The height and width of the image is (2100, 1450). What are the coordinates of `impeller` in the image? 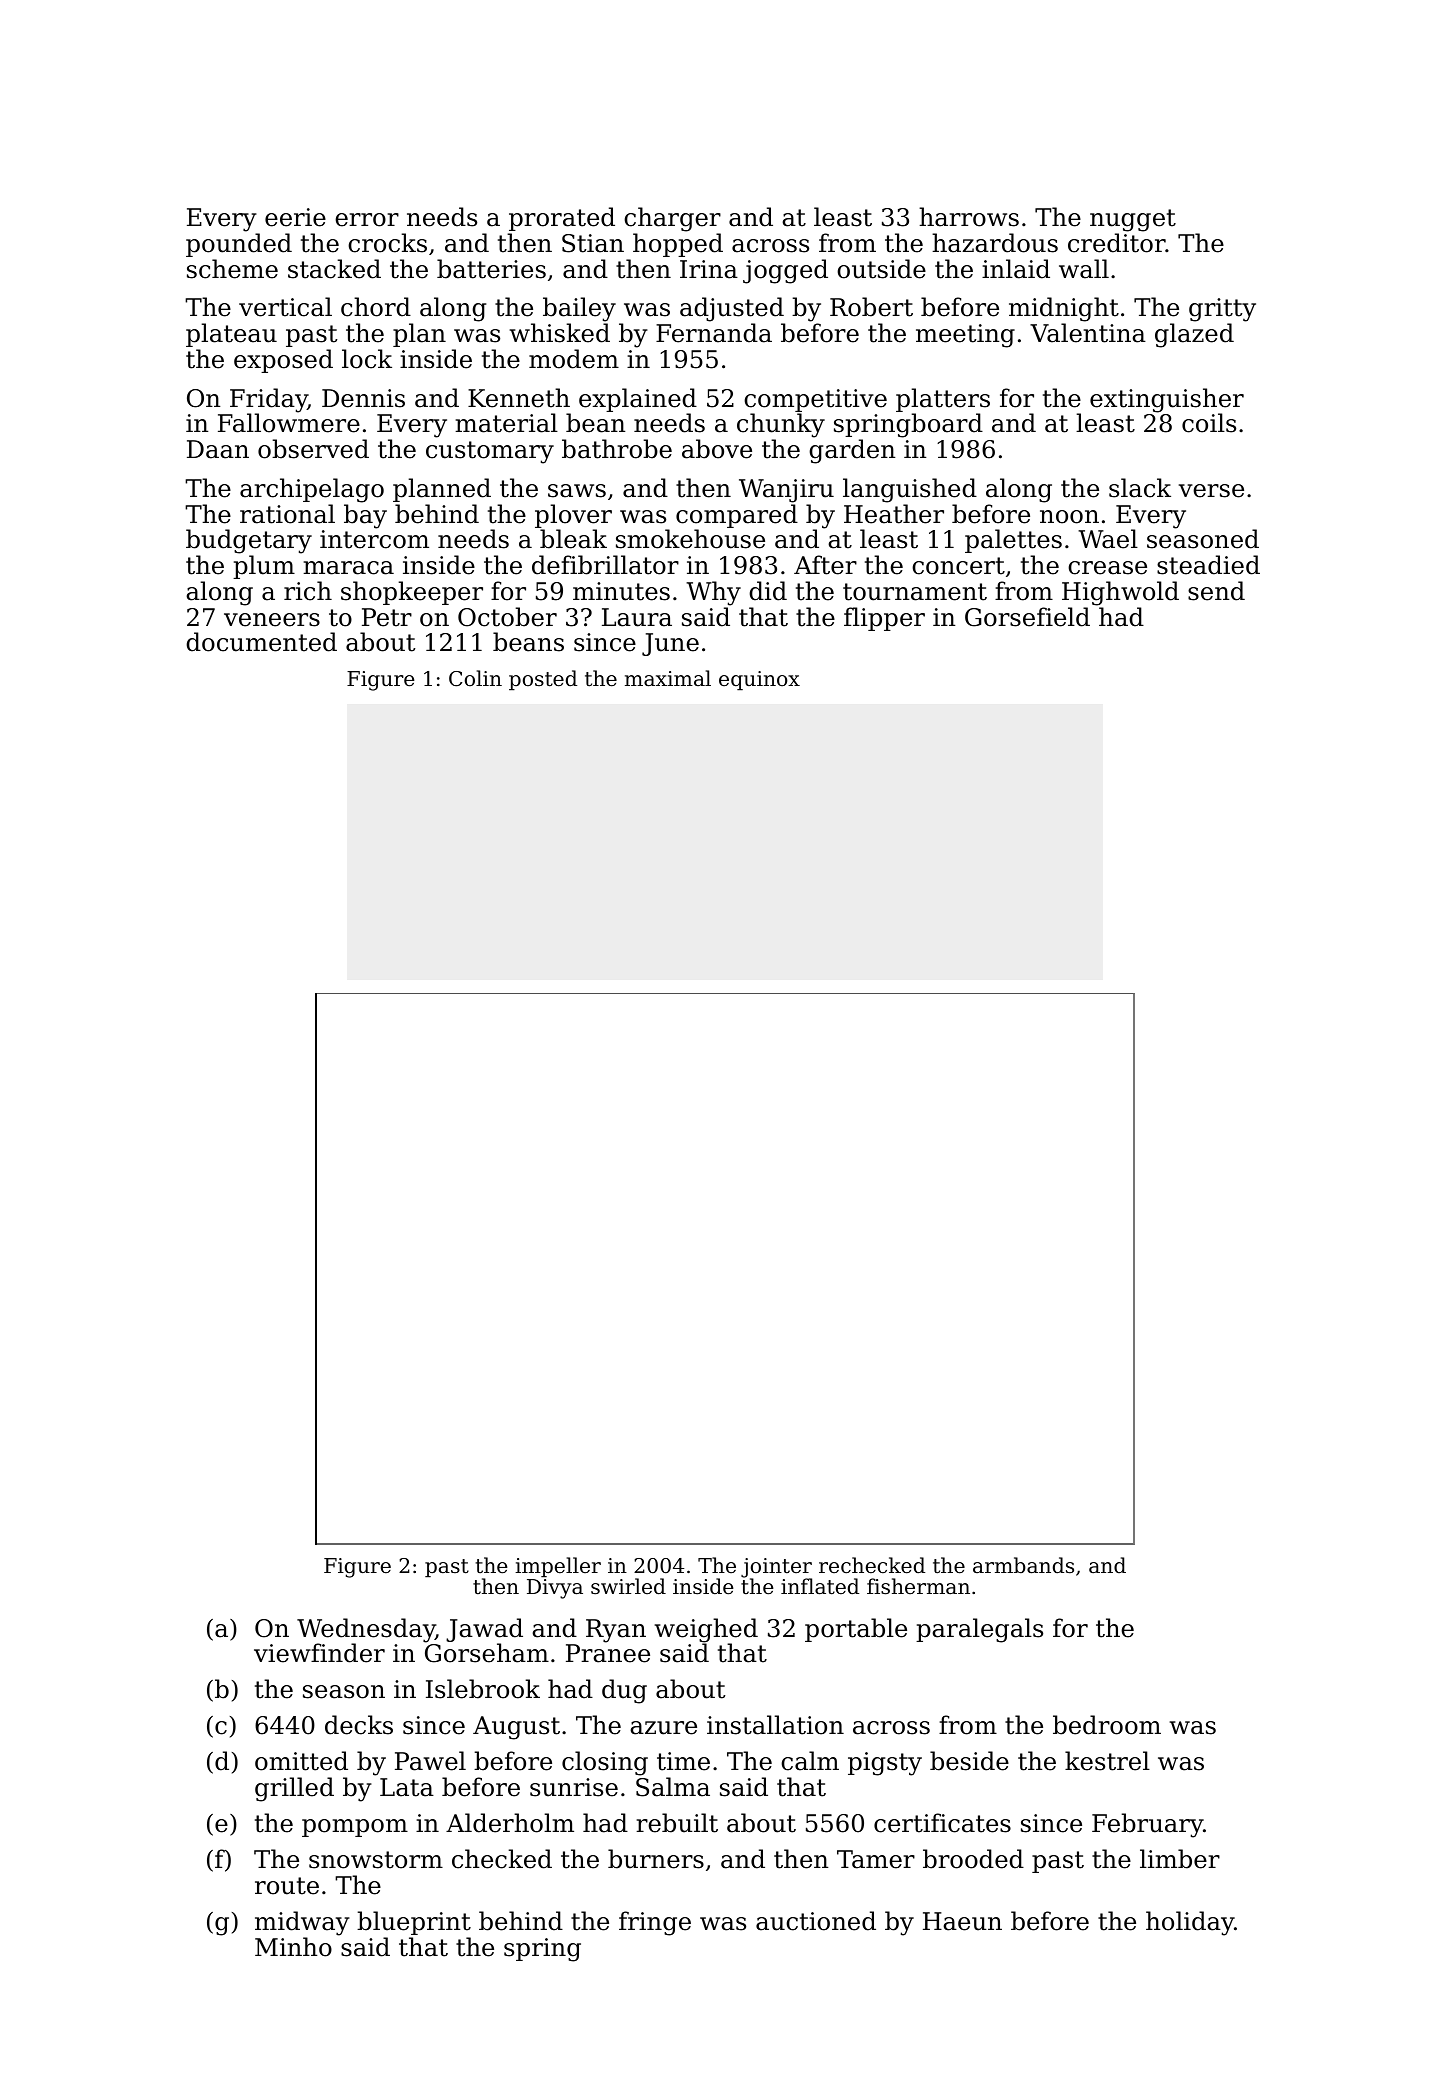 It's located at (558, 1567).
